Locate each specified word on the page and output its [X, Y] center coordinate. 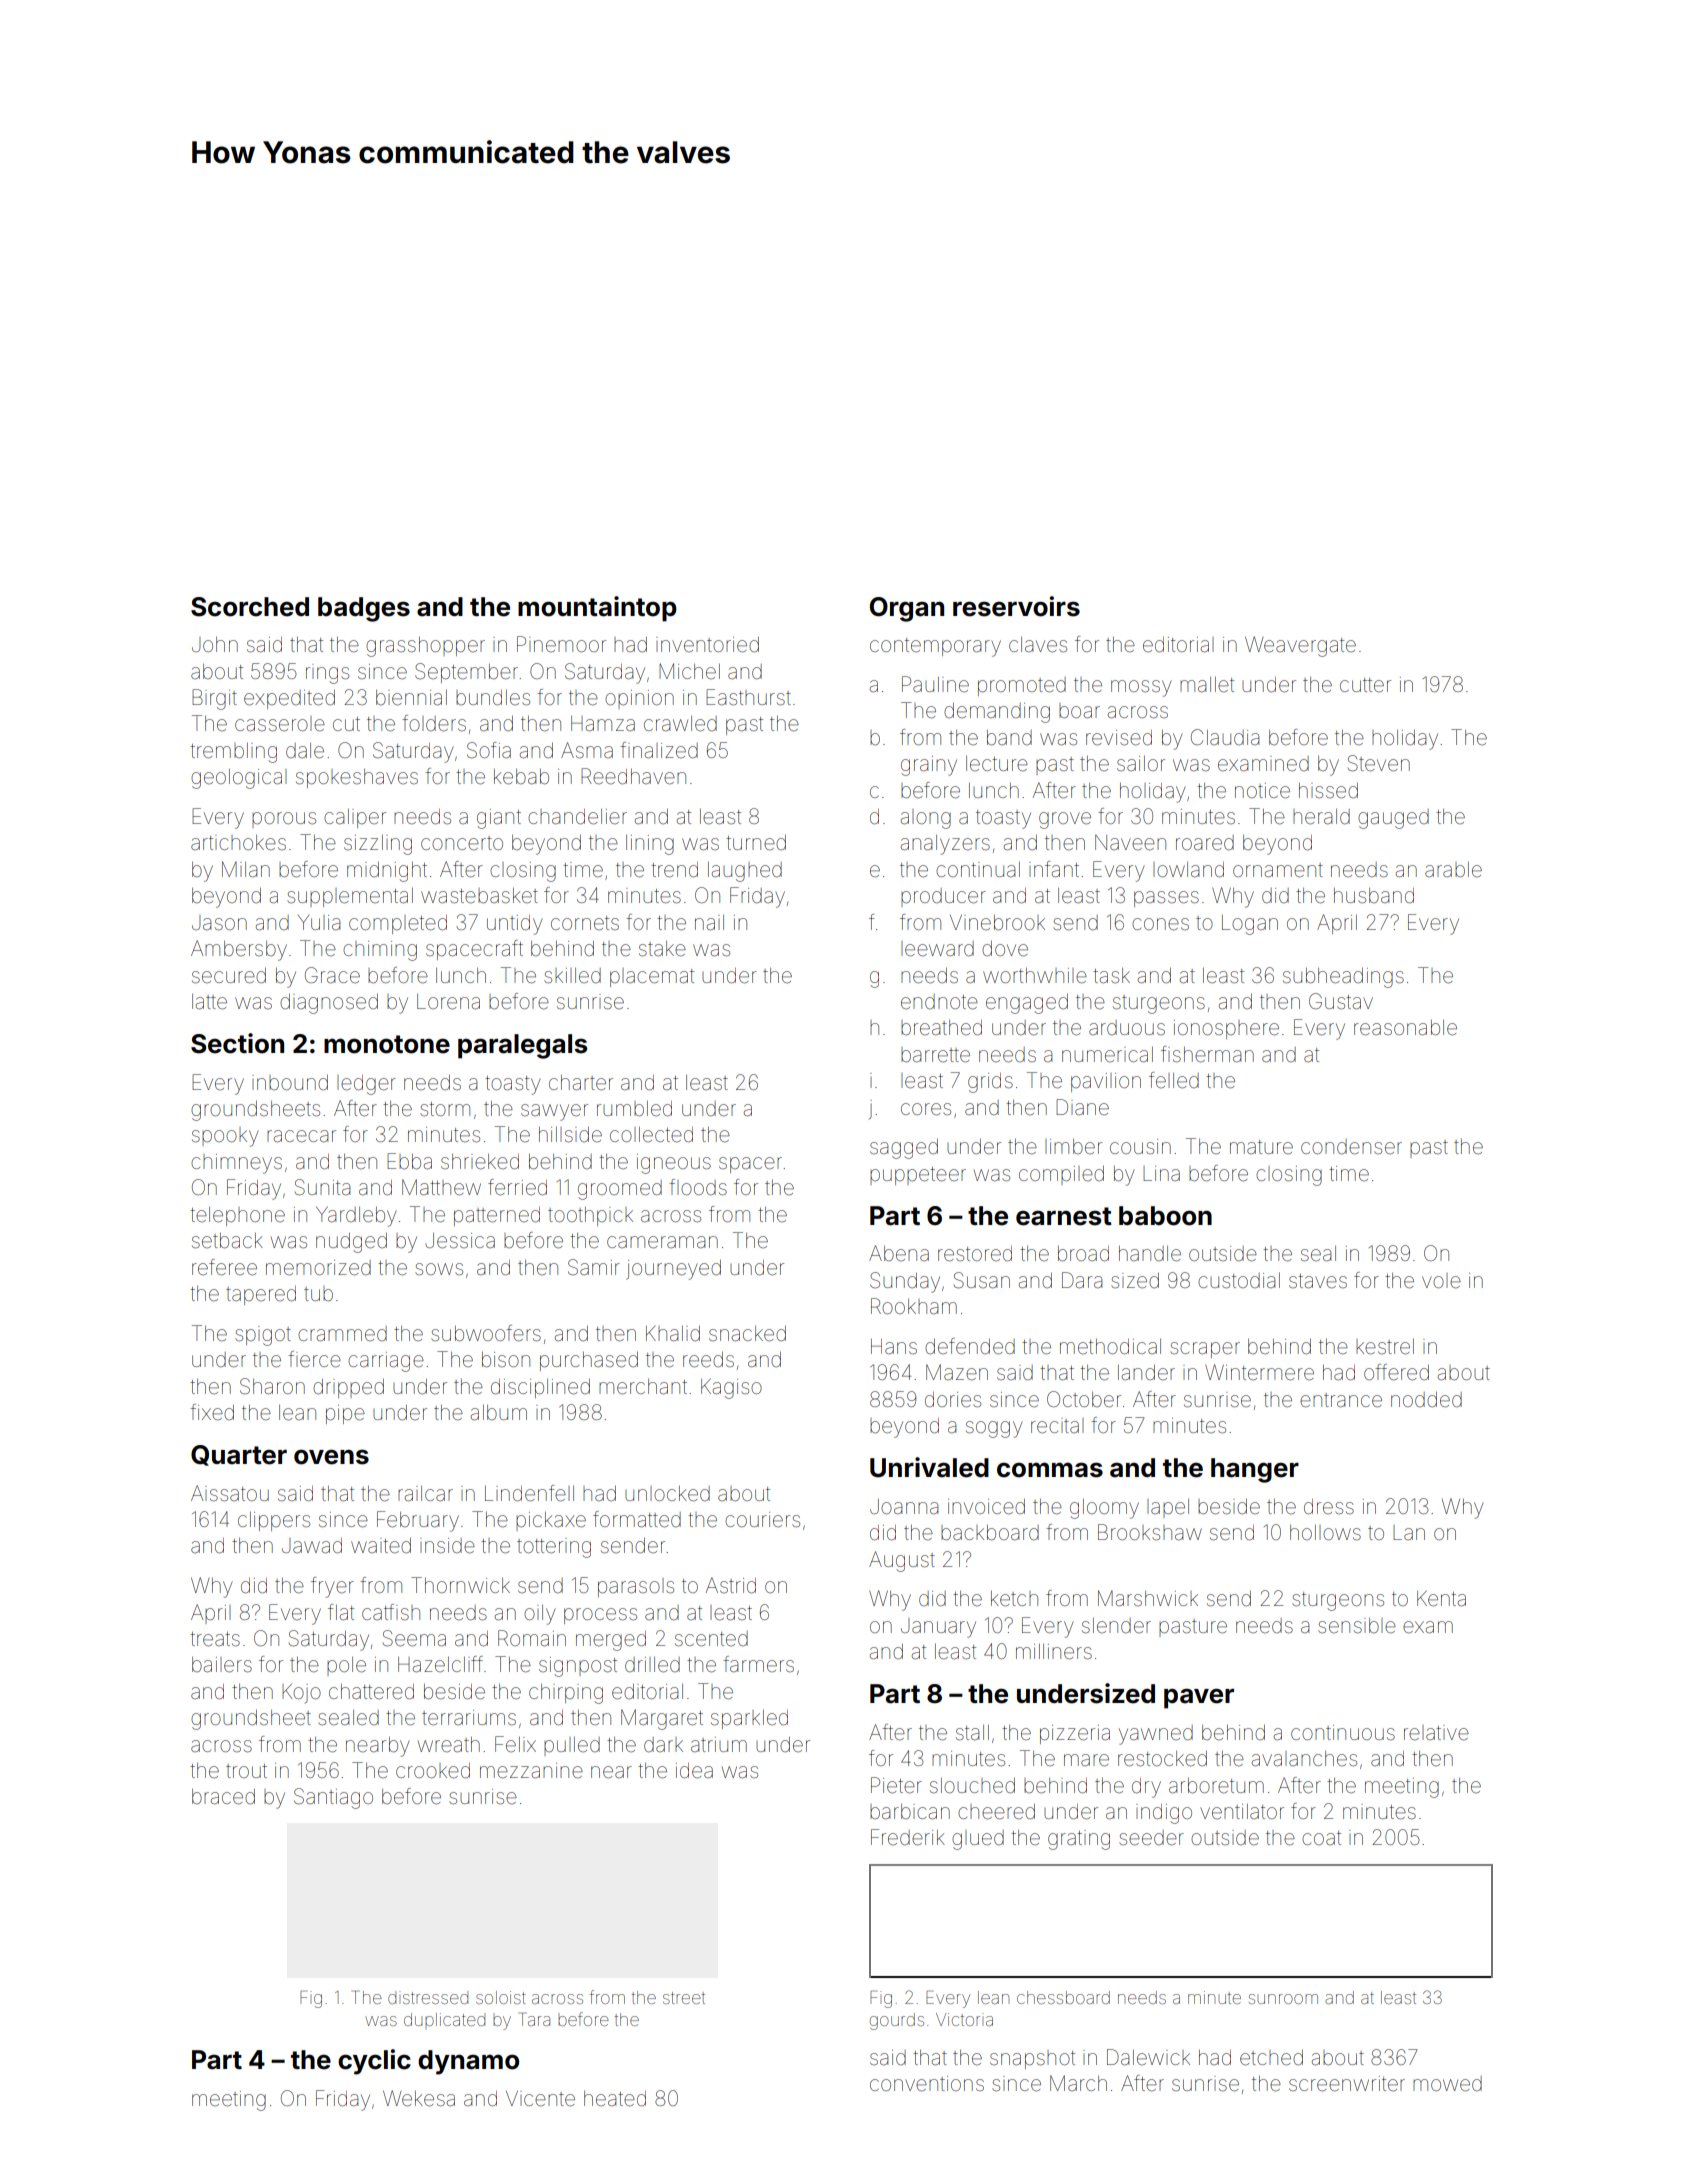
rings [327, 674]
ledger [366, 1085]
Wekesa [419, 2098]
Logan [1250, 925]
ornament [1278, 870]
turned [756, 843]
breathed [941, 1027]
